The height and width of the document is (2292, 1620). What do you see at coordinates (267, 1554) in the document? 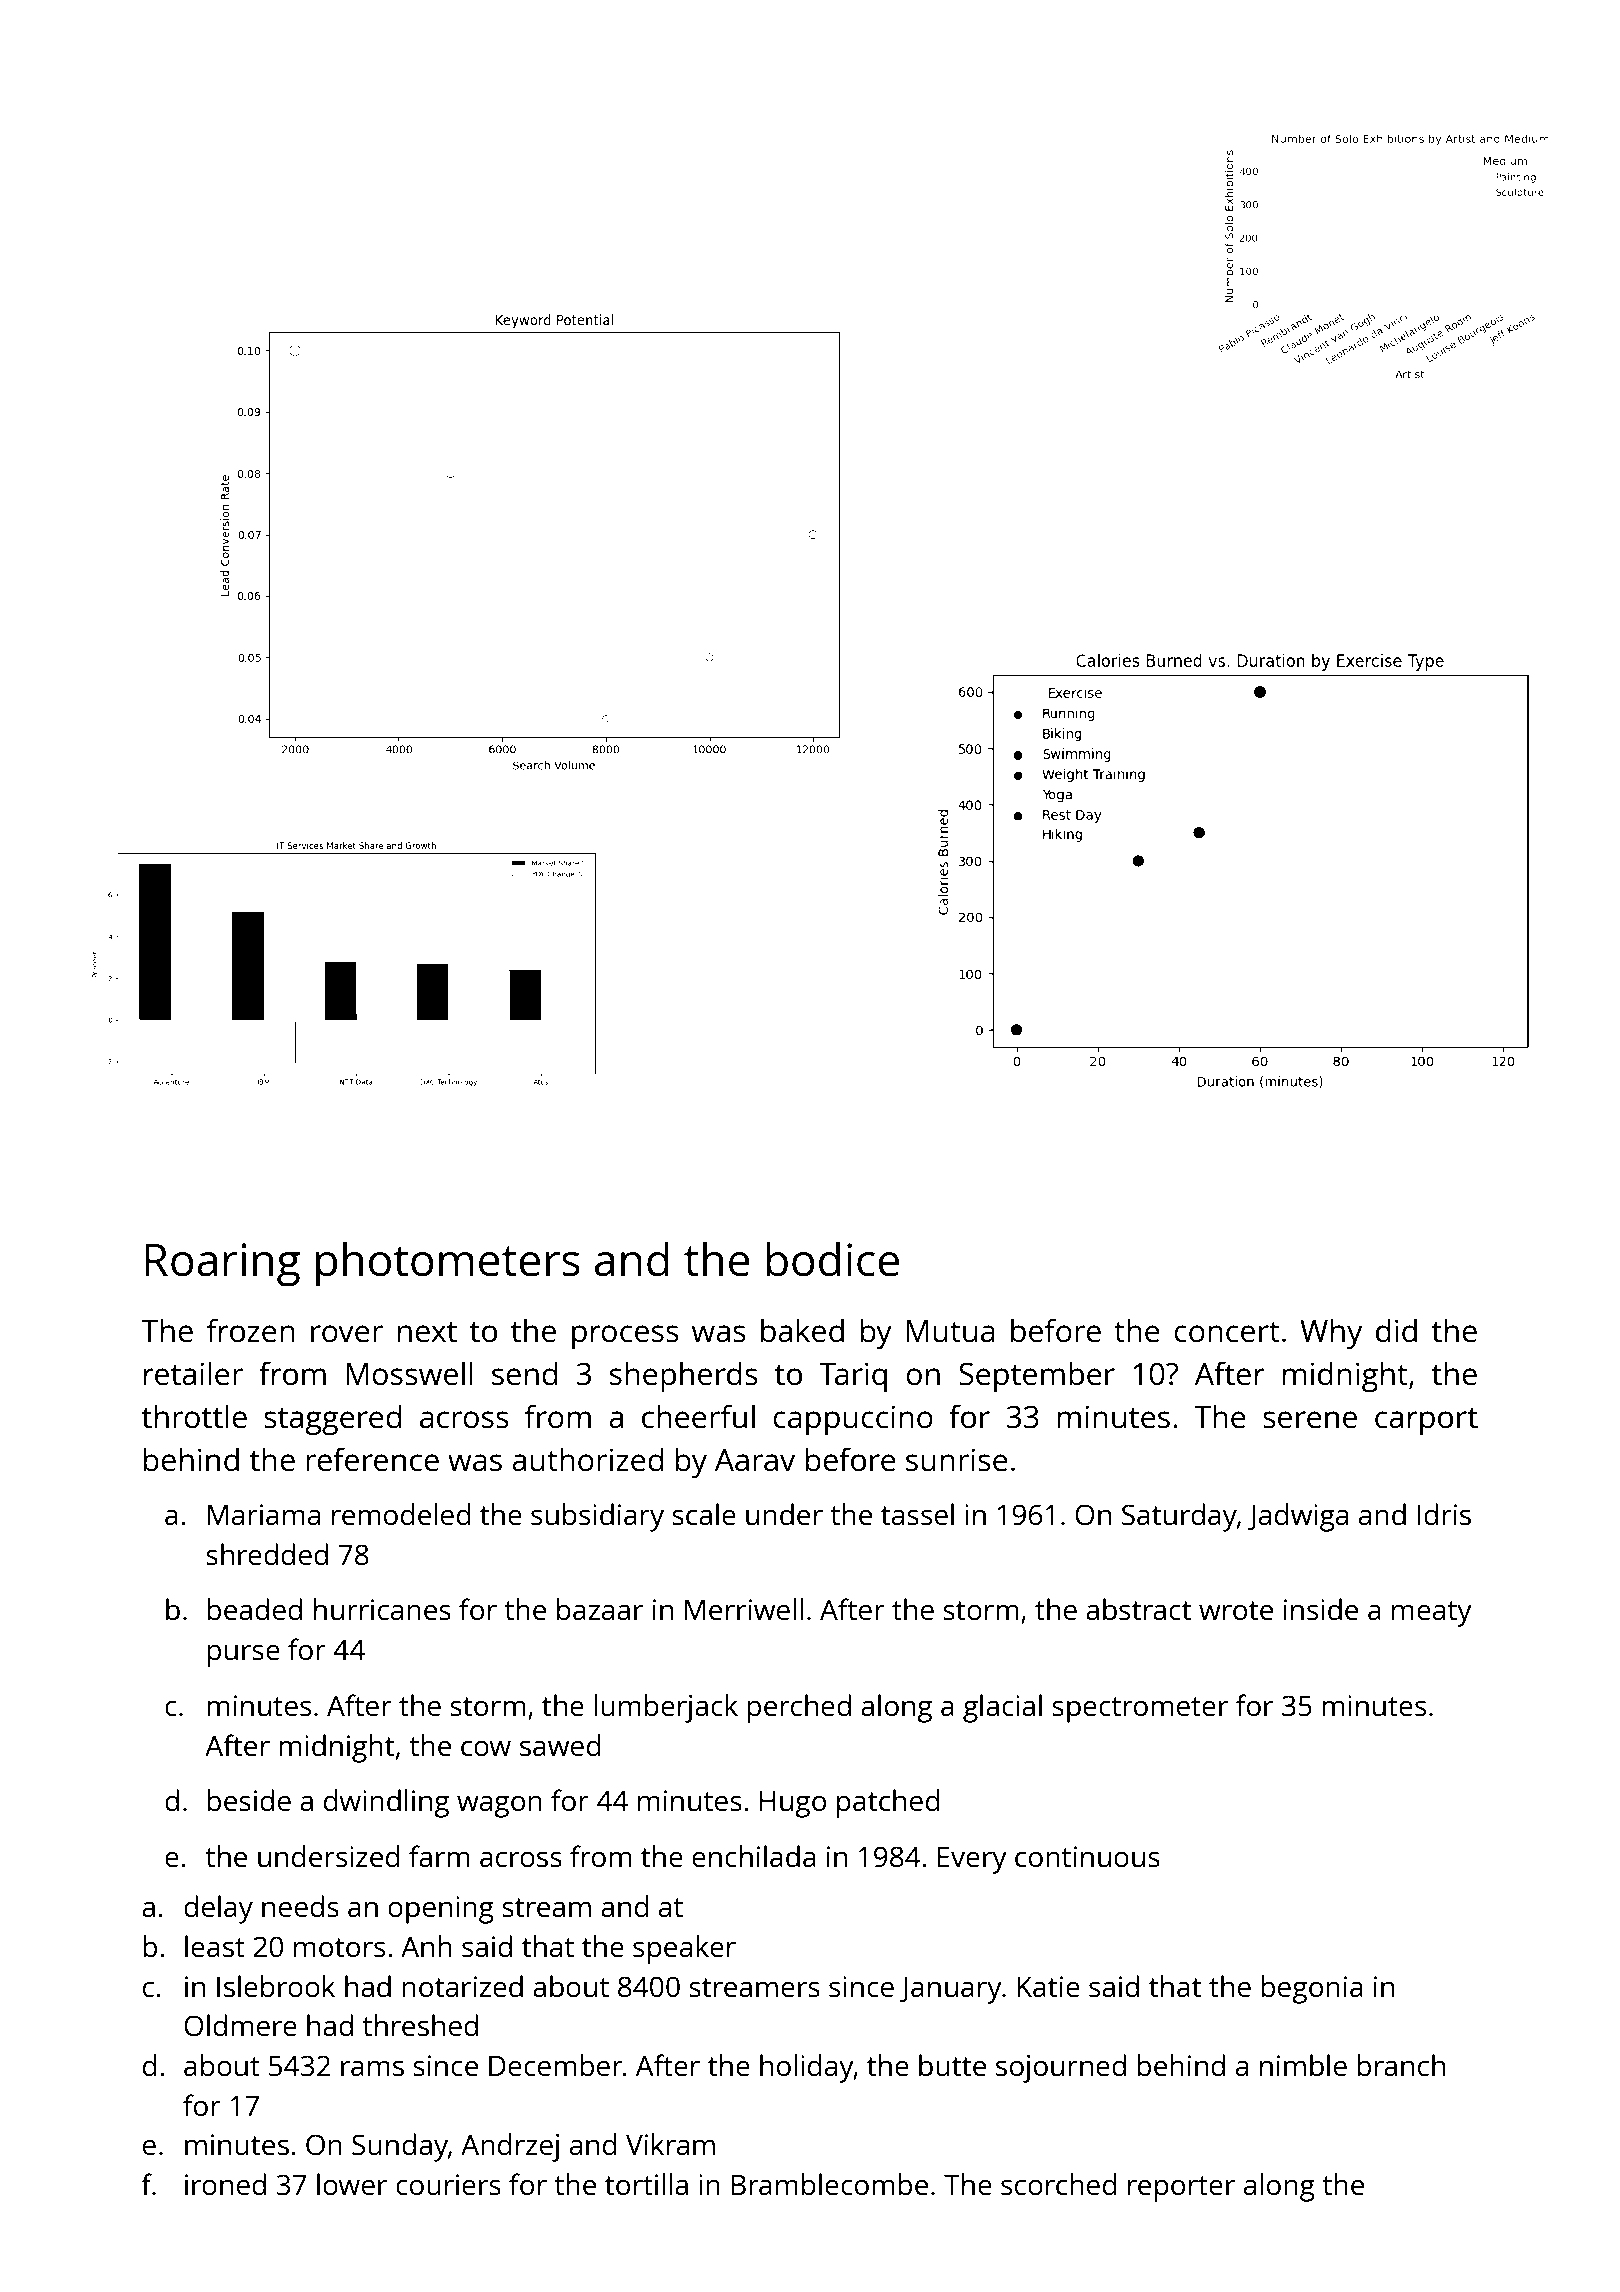
I see `shredded` at bounding box center [267, 1554].
